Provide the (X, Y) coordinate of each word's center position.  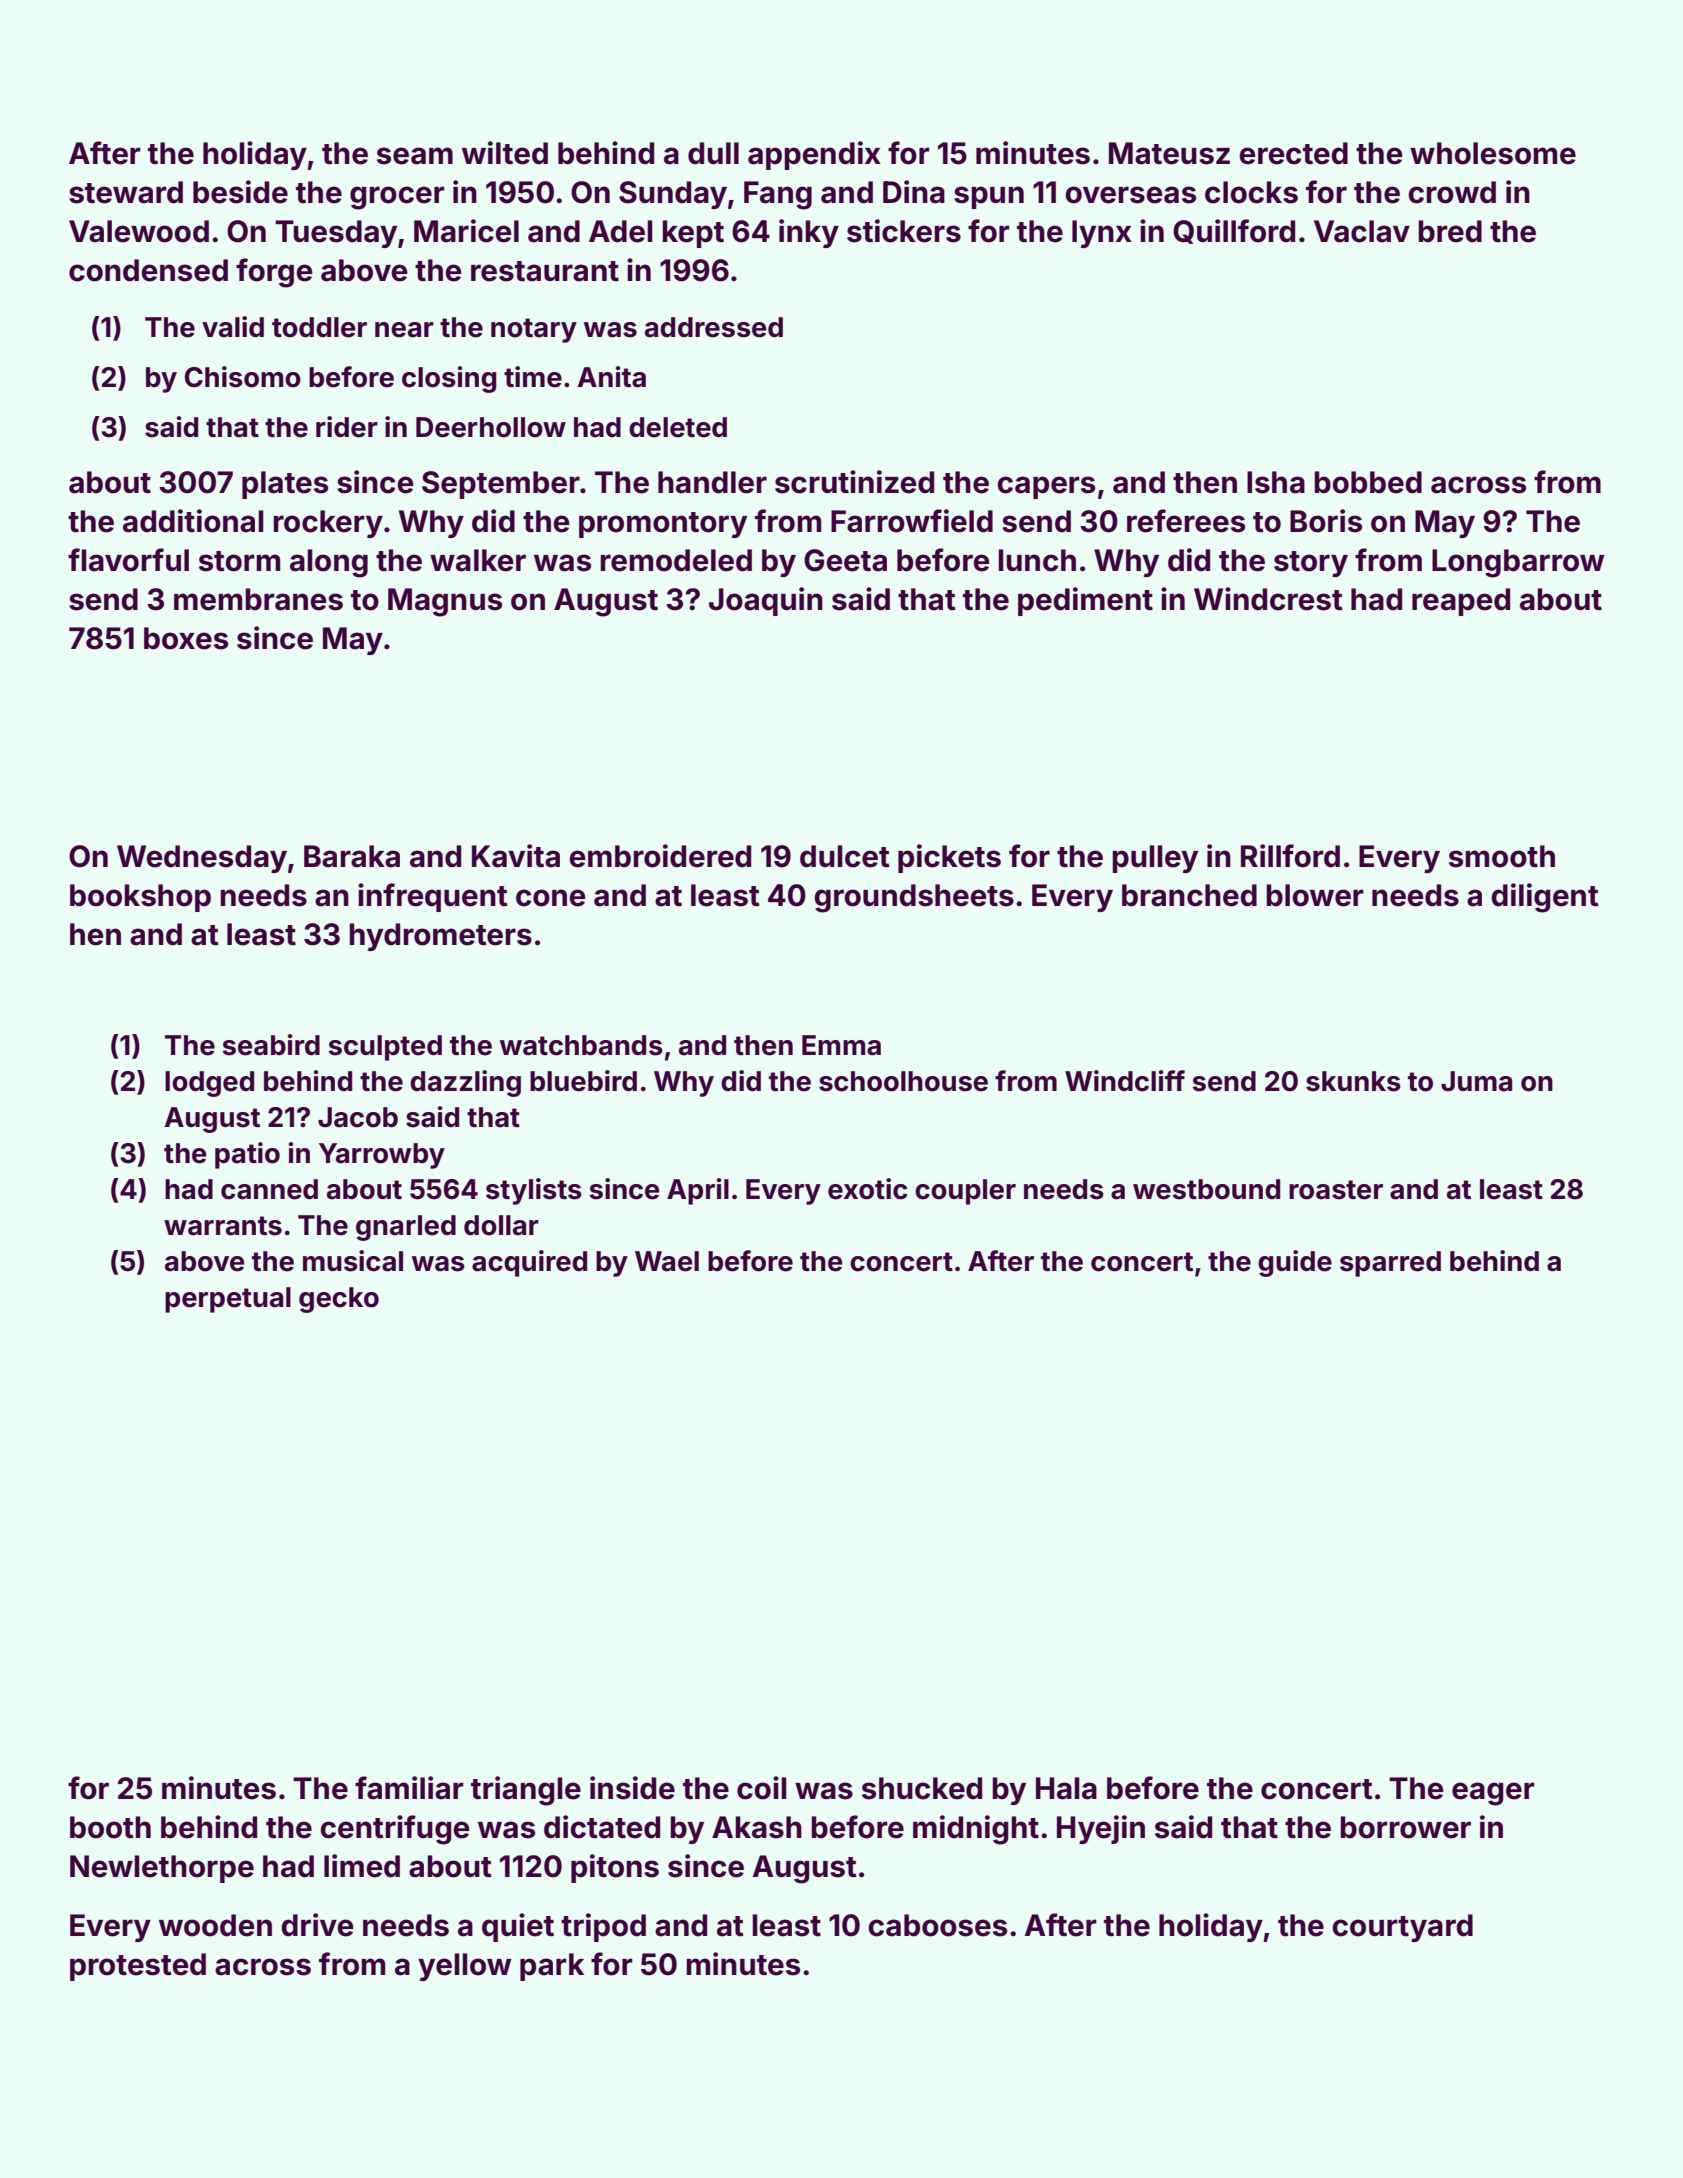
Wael (667, 1261)
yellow (465, 1967)
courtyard (1403, 1928)
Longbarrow (1518, 563)
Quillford (1234, 231)
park (552, 1967)
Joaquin (766, 601)
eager (1493, 1794)
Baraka (352, 856)
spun (989, 197)
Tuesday (336, 234)
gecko (339, 1300)
